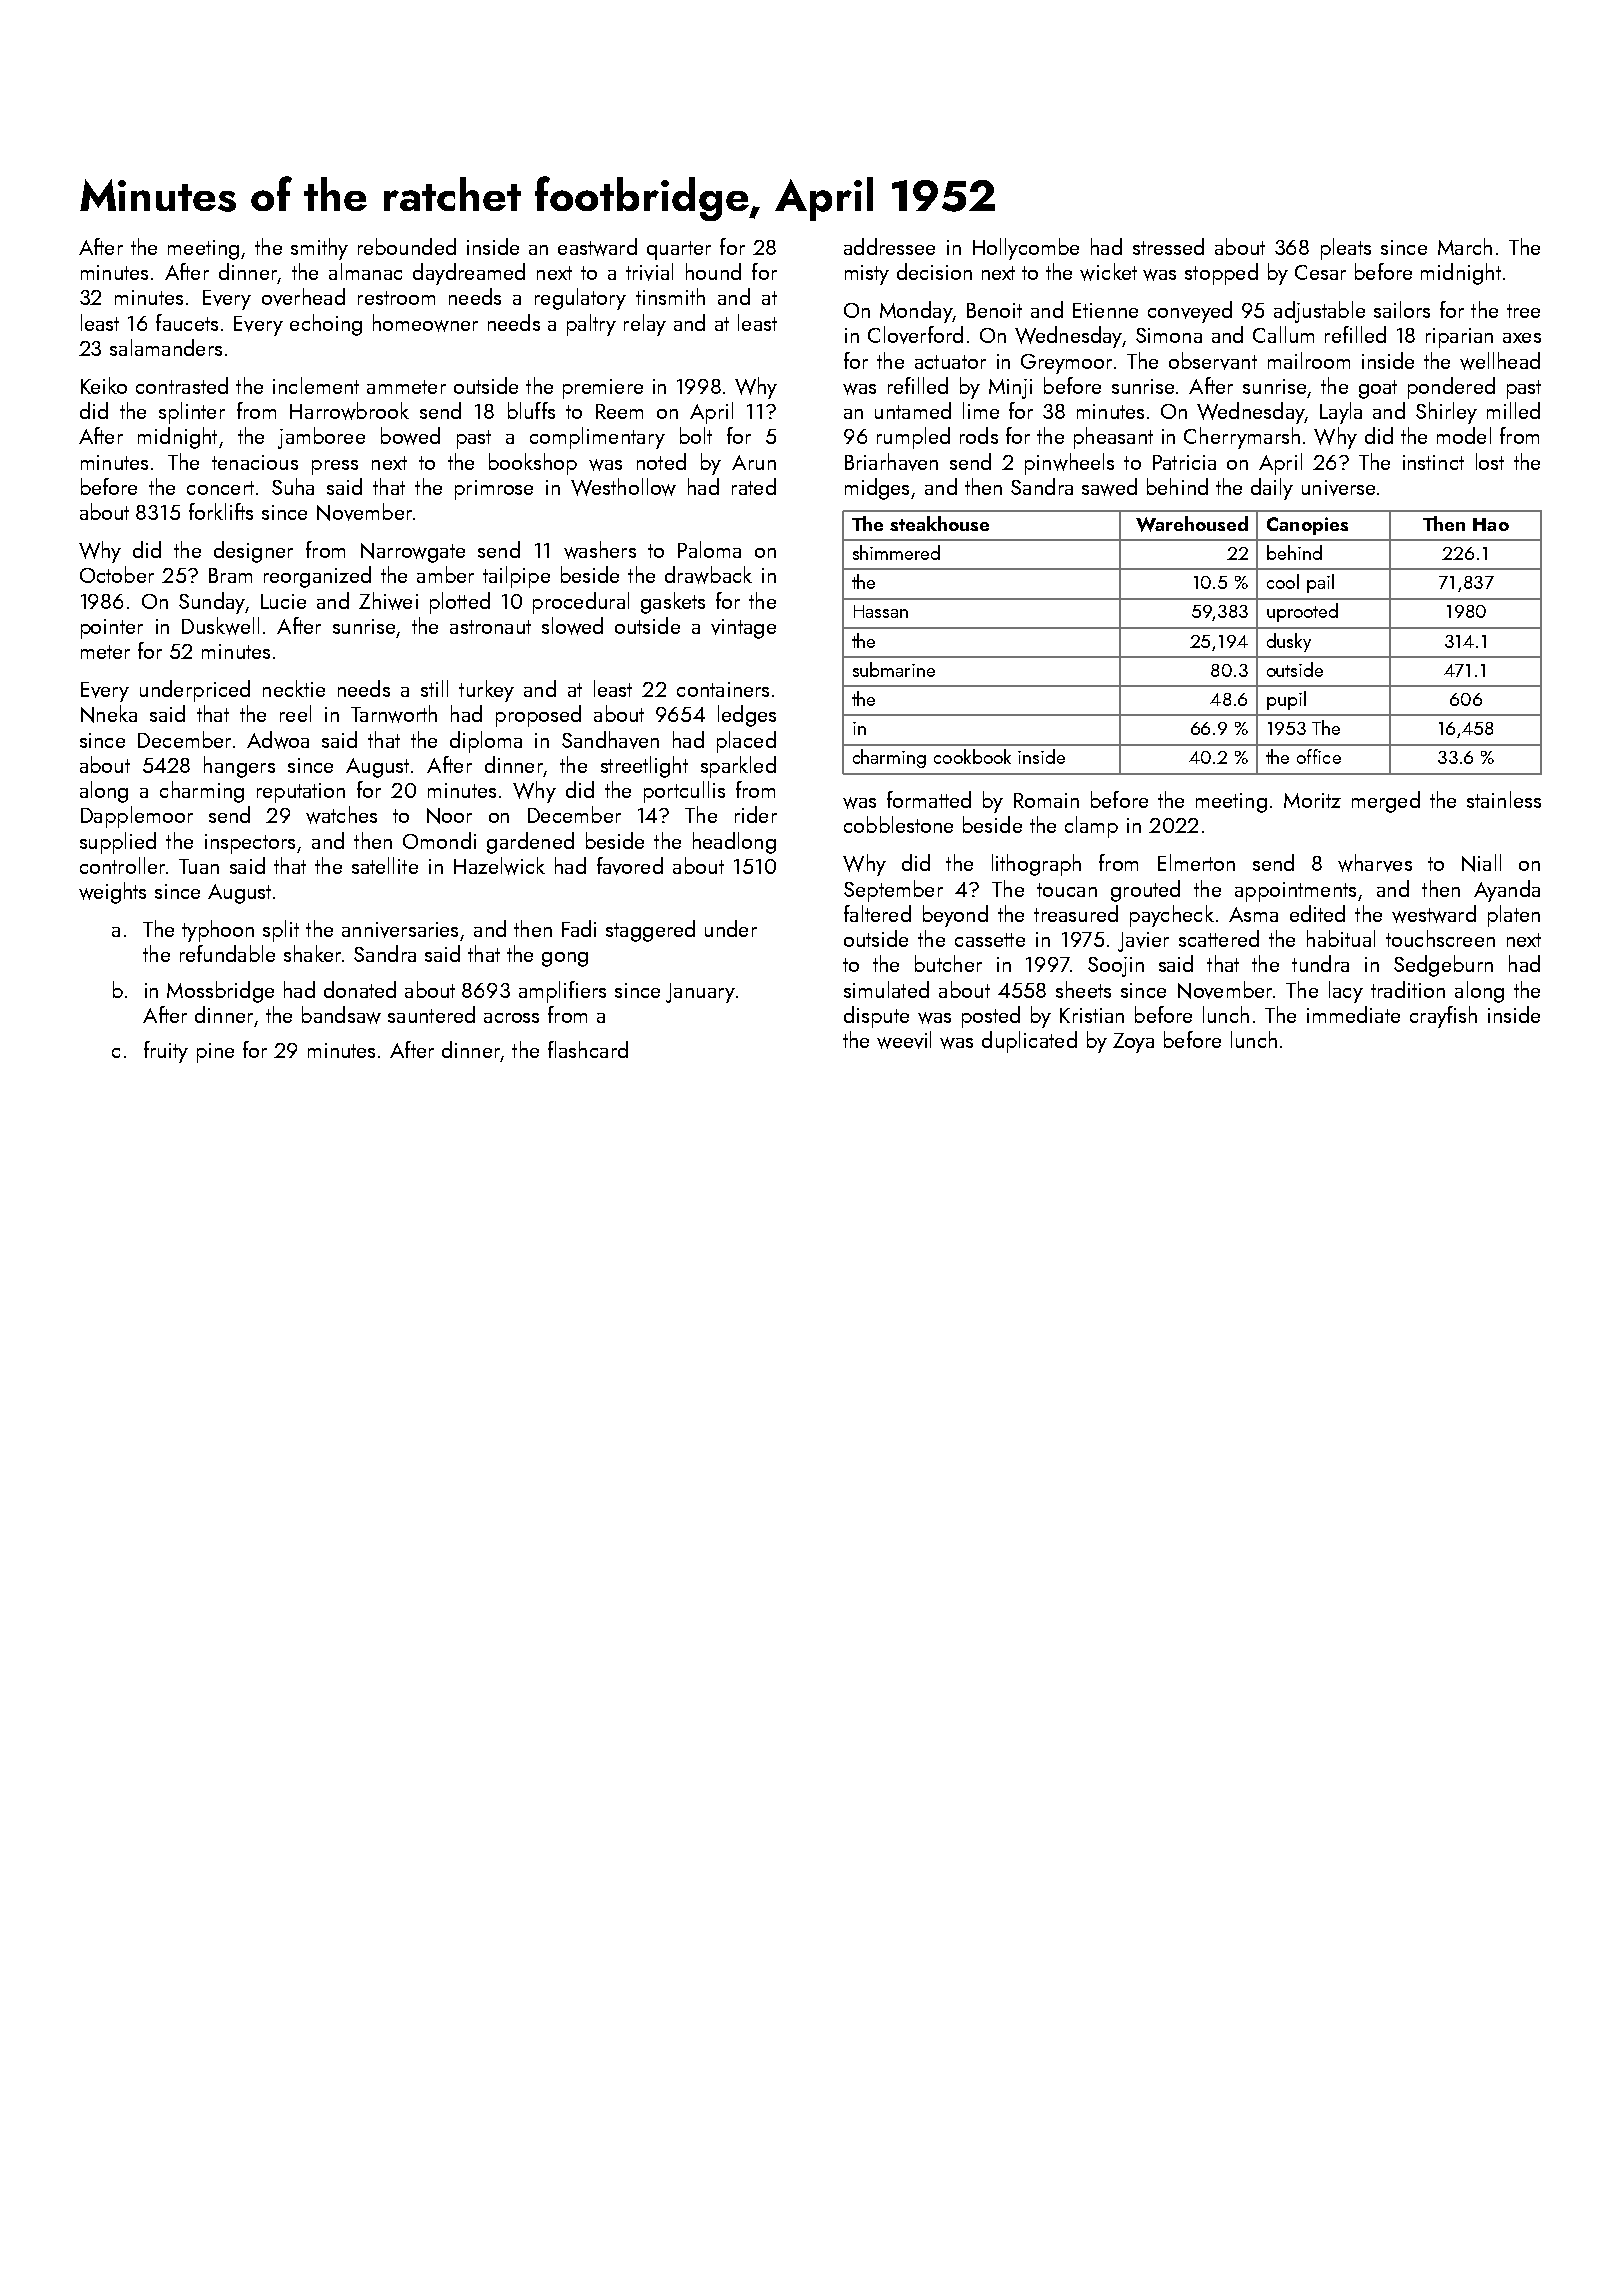  I want to click on March, so click(1465, 246).
